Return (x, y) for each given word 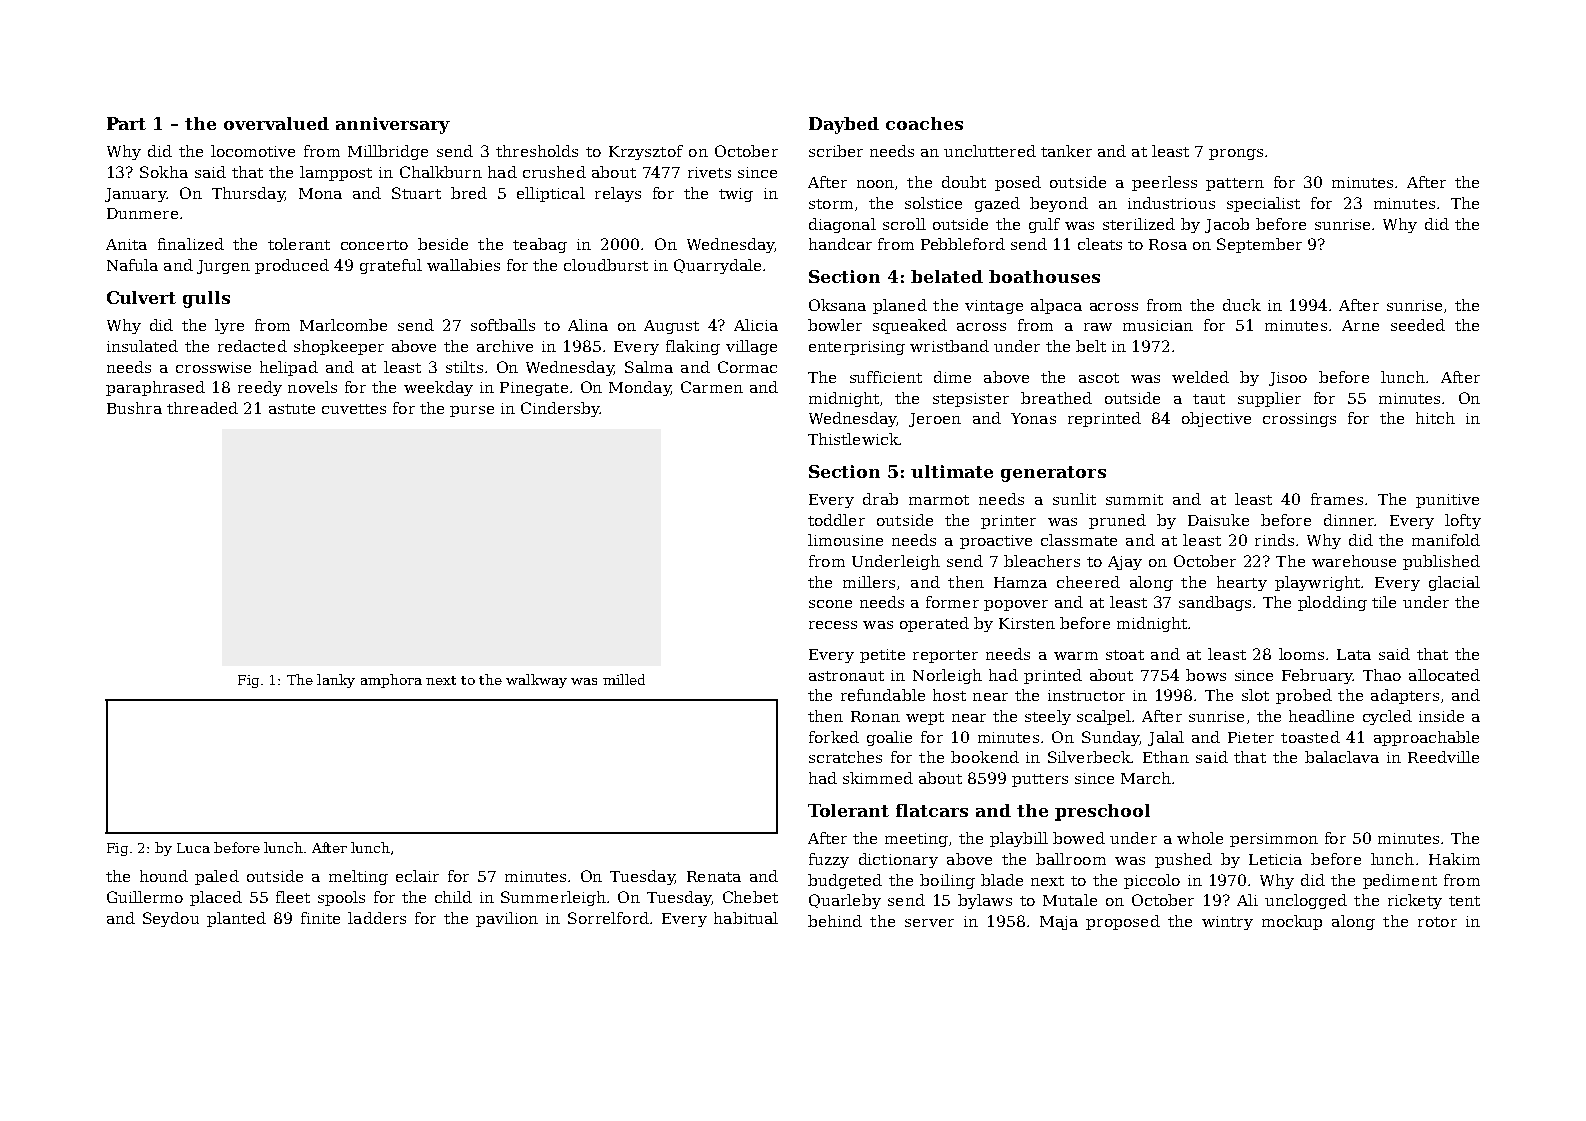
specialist (1263, 204)
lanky (336, 681)
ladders (377, 918)
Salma (649, 367)
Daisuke (1218, 520)
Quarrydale (717, 266)
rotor (1437, 922)
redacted (252, 346)
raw (1098, 327)
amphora (391, 681)
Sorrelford (608, 918)
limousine (845, 540)
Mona (320, 193)
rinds (1274, 540)
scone (830, 604)
